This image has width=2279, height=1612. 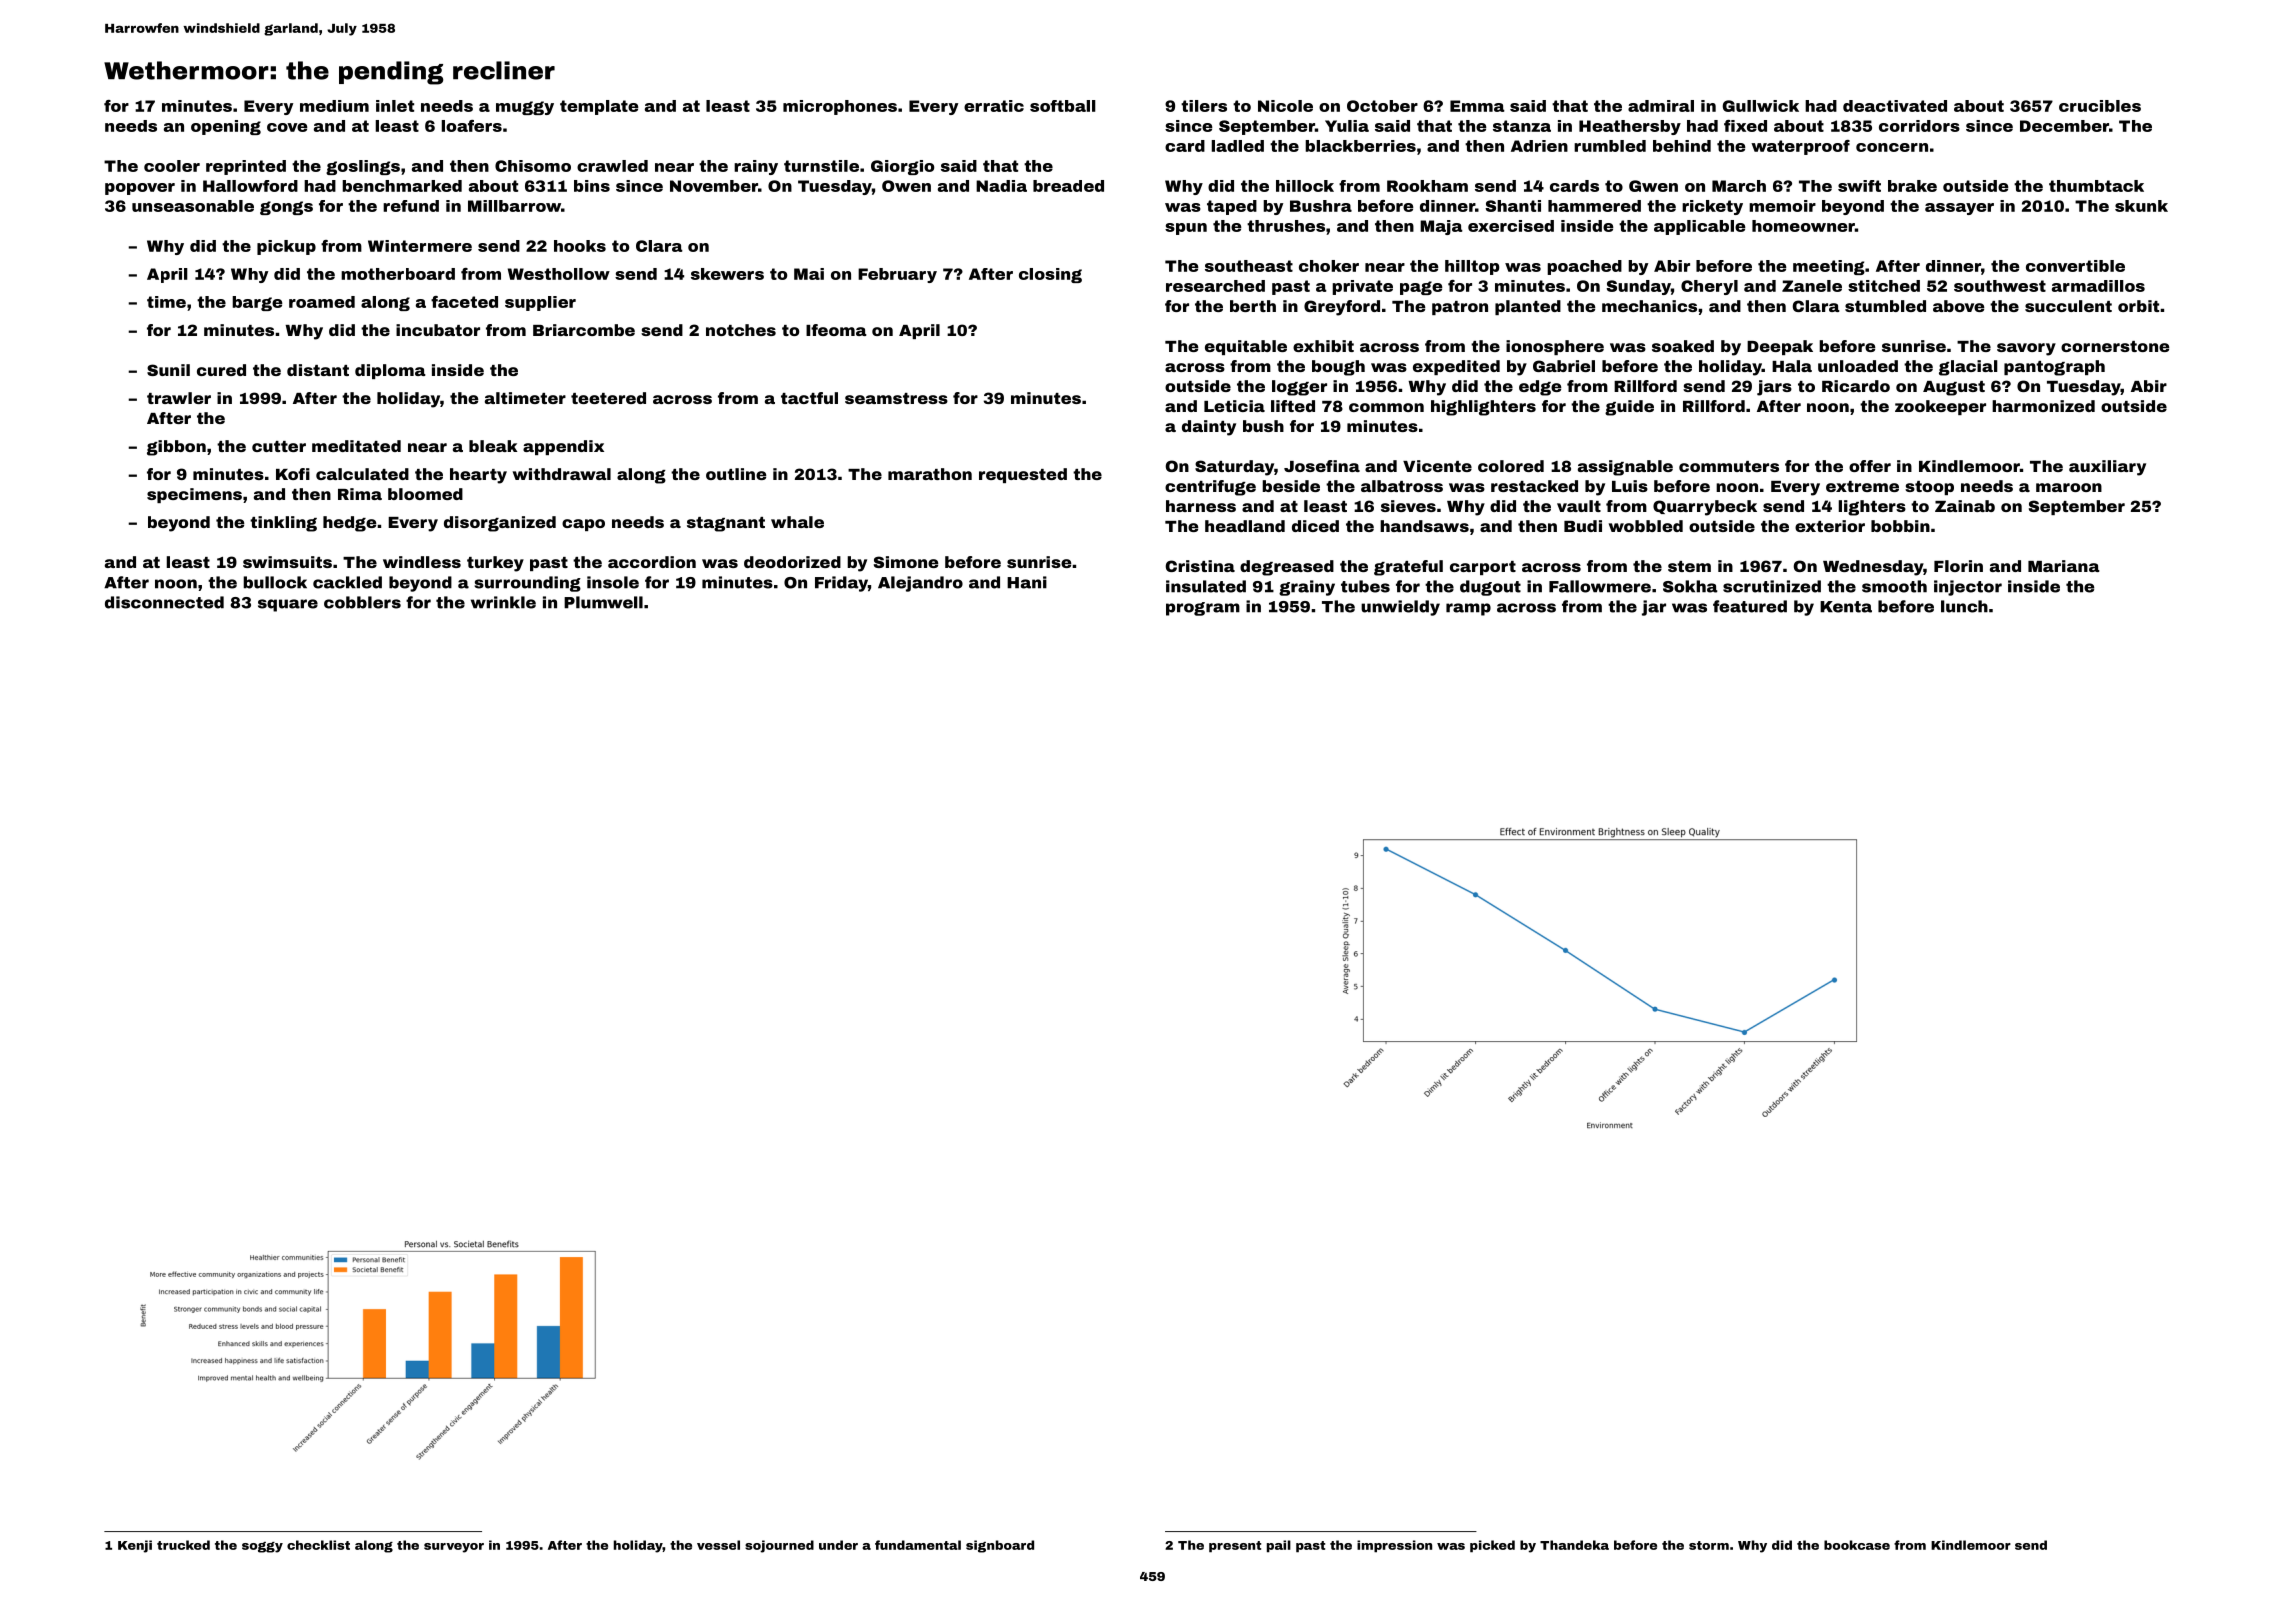 What do you see at coordinates (1895, 106) in the image?
I see `deactivated` at bounding box center [1895, 106].
